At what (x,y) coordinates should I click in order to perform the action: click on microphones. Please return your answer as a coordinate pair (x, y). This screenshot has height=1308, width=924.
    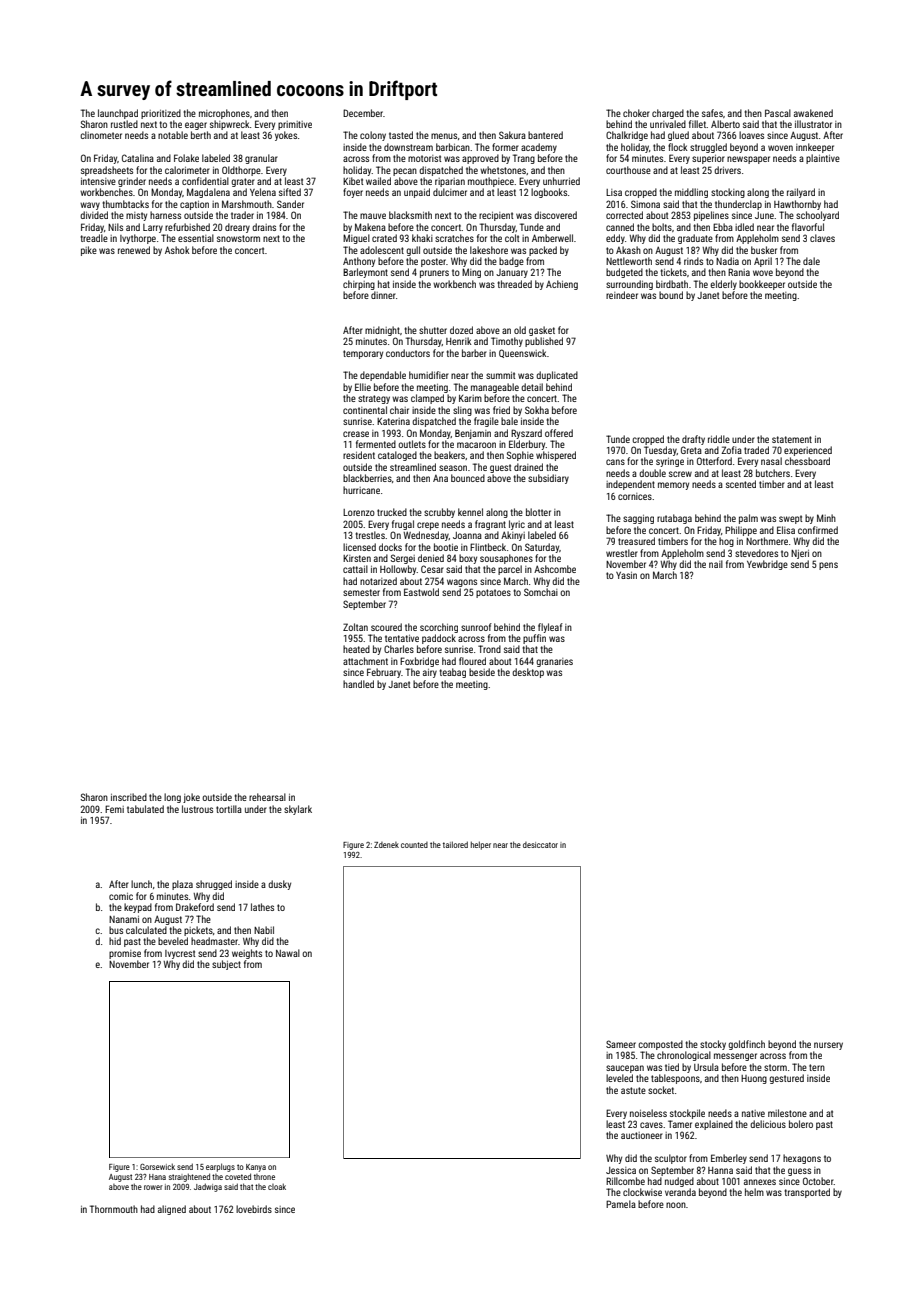
    Looking at the image, I should click on (224, 114).
